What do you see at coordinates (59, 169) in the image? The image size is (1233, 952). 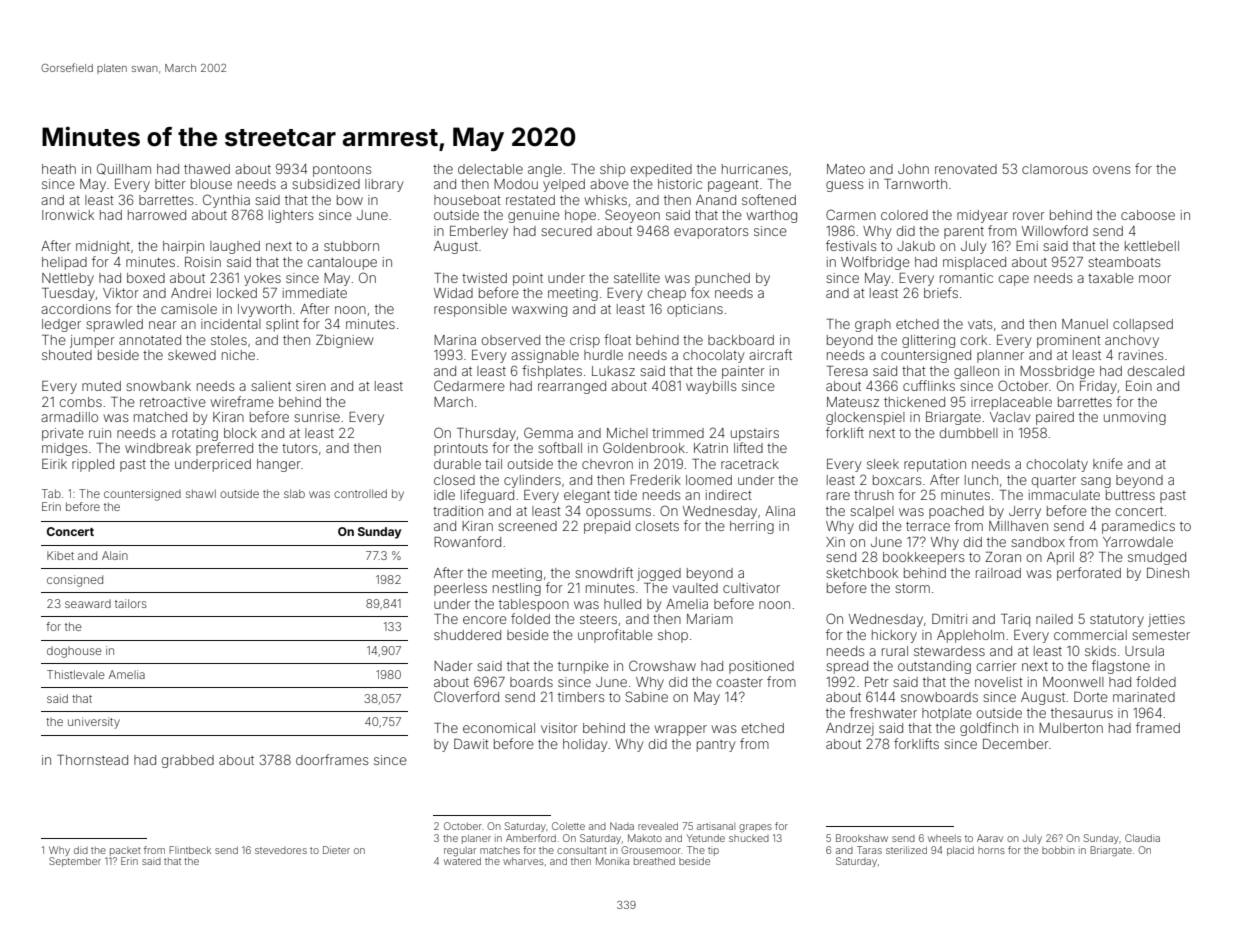 I see `heath` at bounding box center [59, 169].
